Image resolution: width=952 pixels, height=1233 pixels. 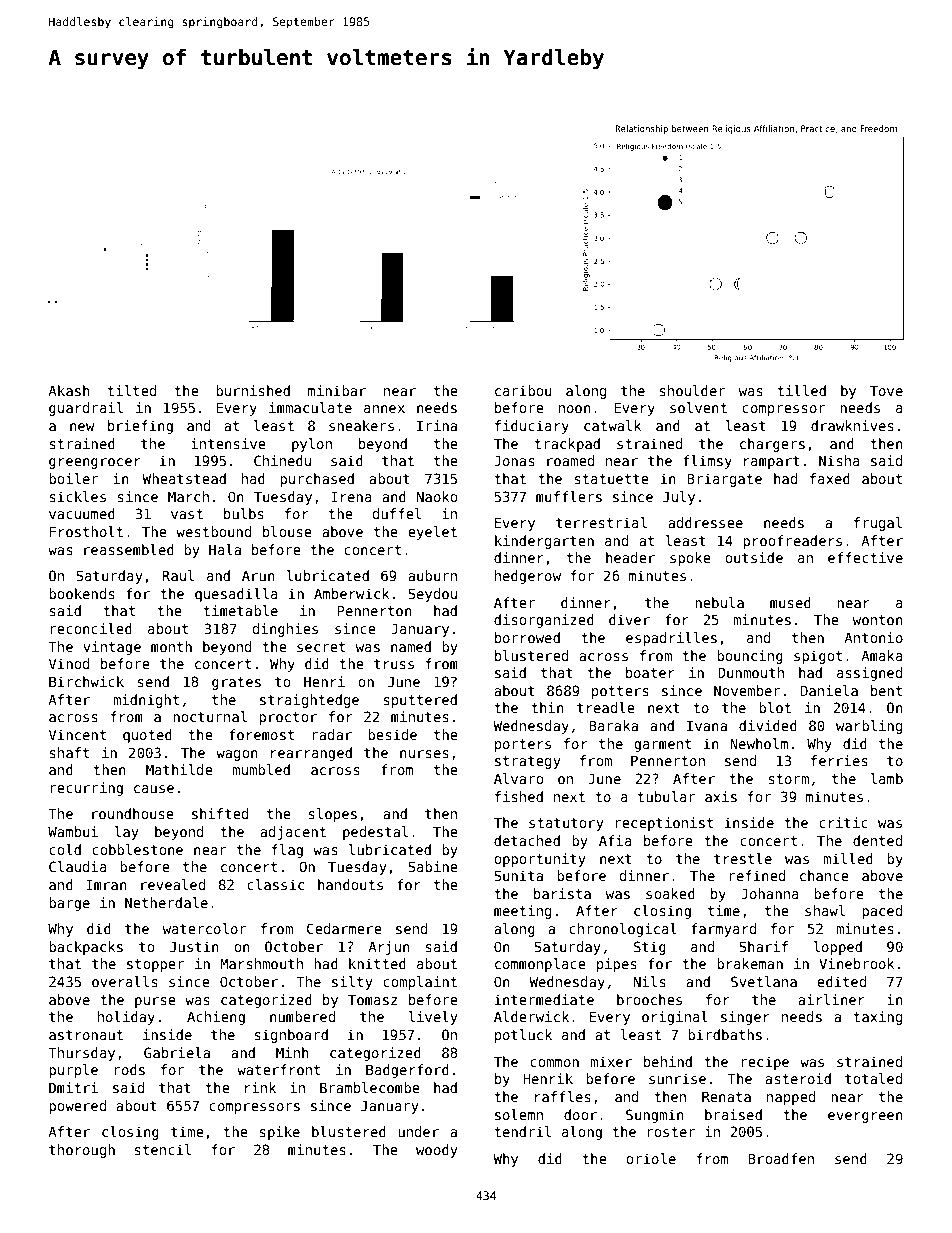 I want to click on dented, so click(x=877, y=840).
